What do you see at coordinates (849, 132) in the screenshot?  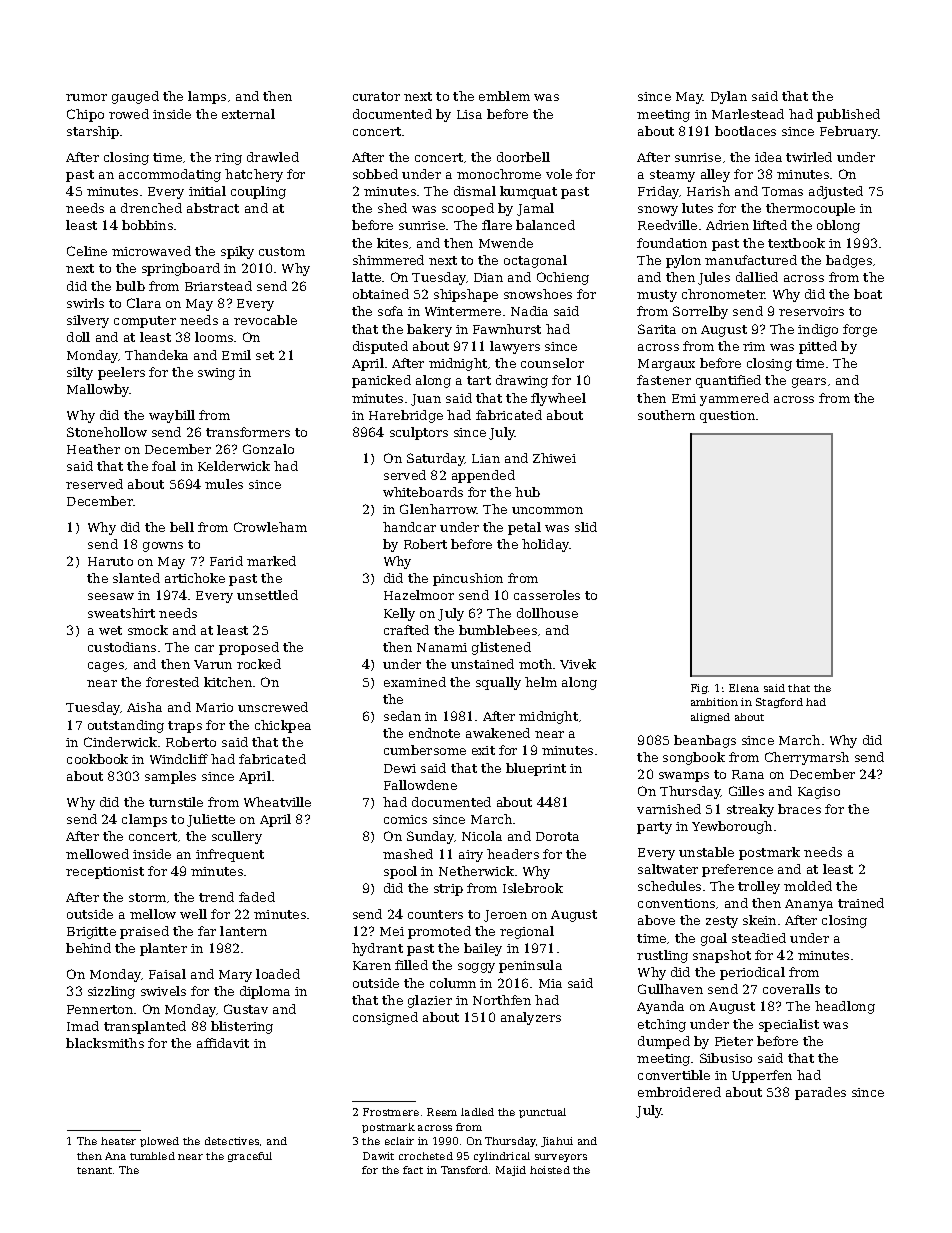 I see `February` at bounding box center [849, 132].
